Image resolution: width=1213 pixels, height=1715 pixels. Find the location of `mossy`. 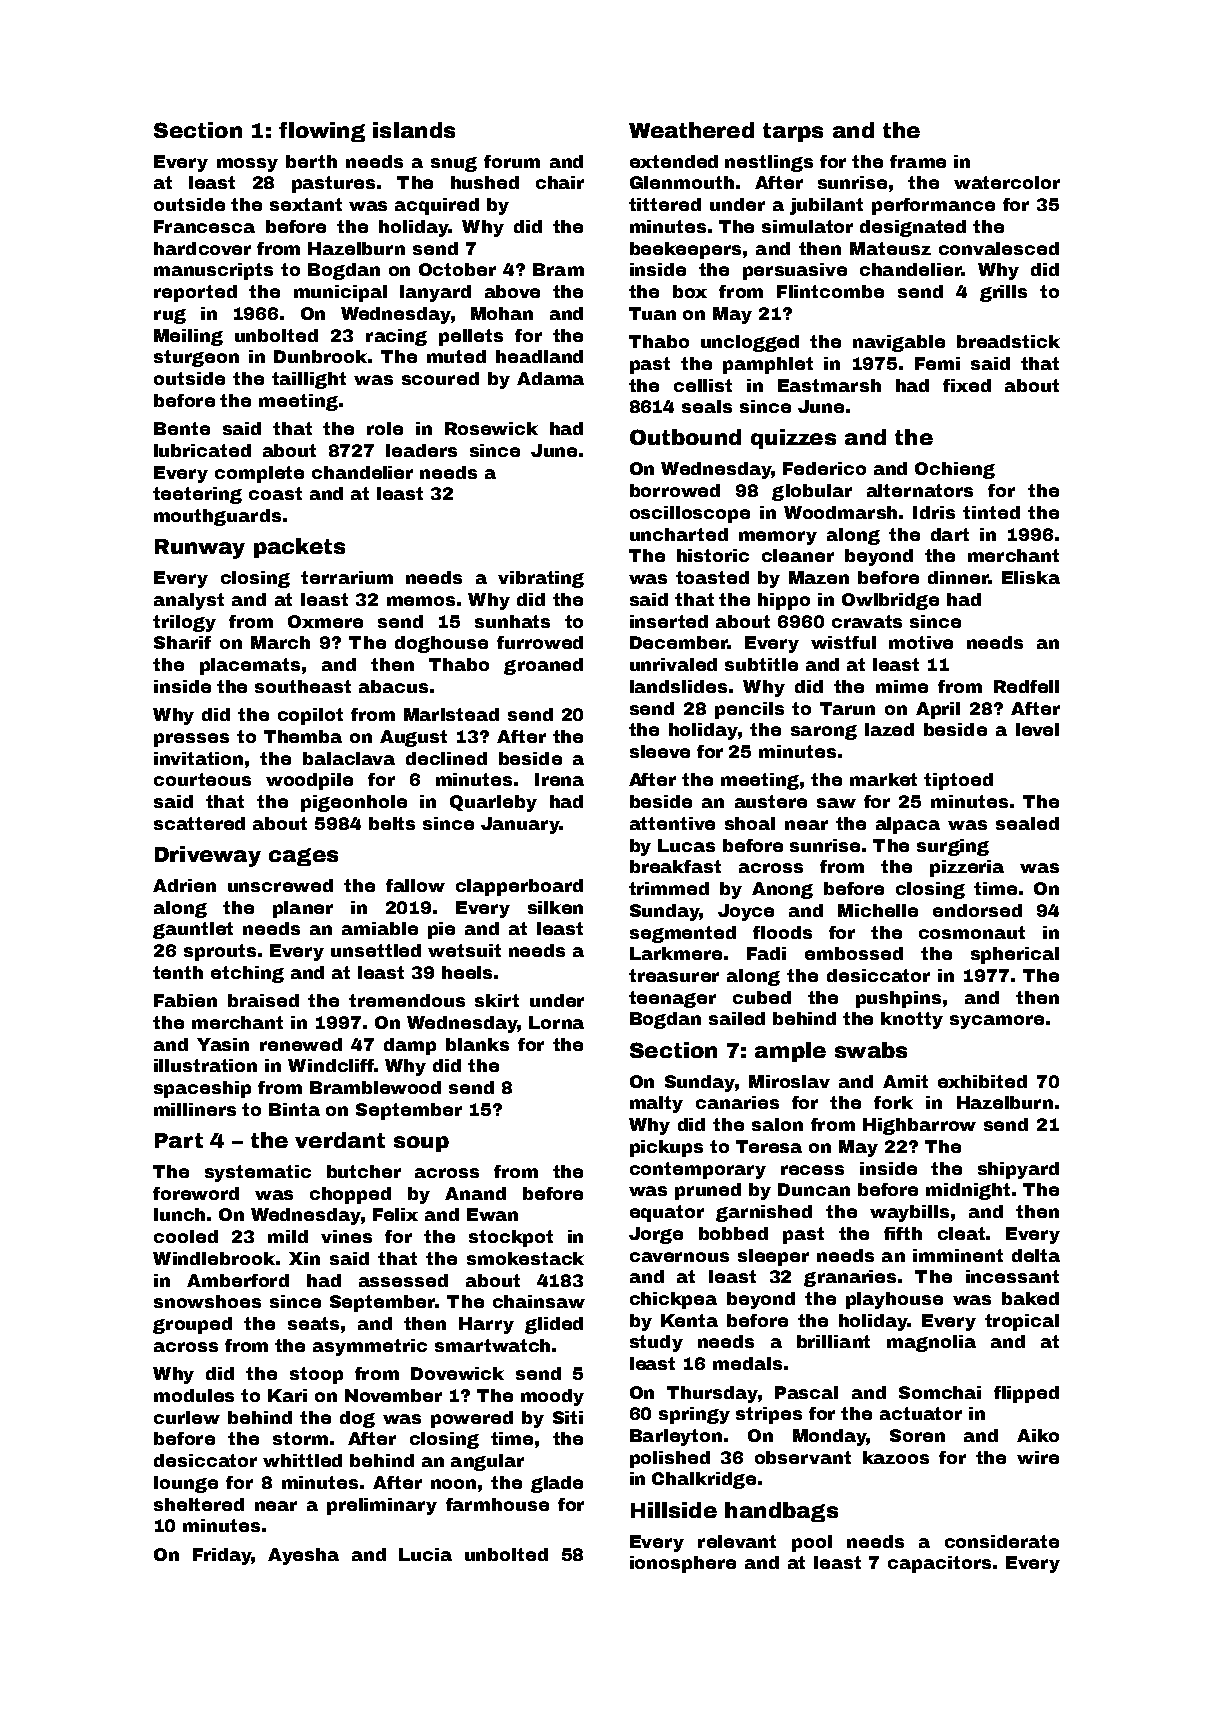

mossy is located at coordinates (247, 165).
